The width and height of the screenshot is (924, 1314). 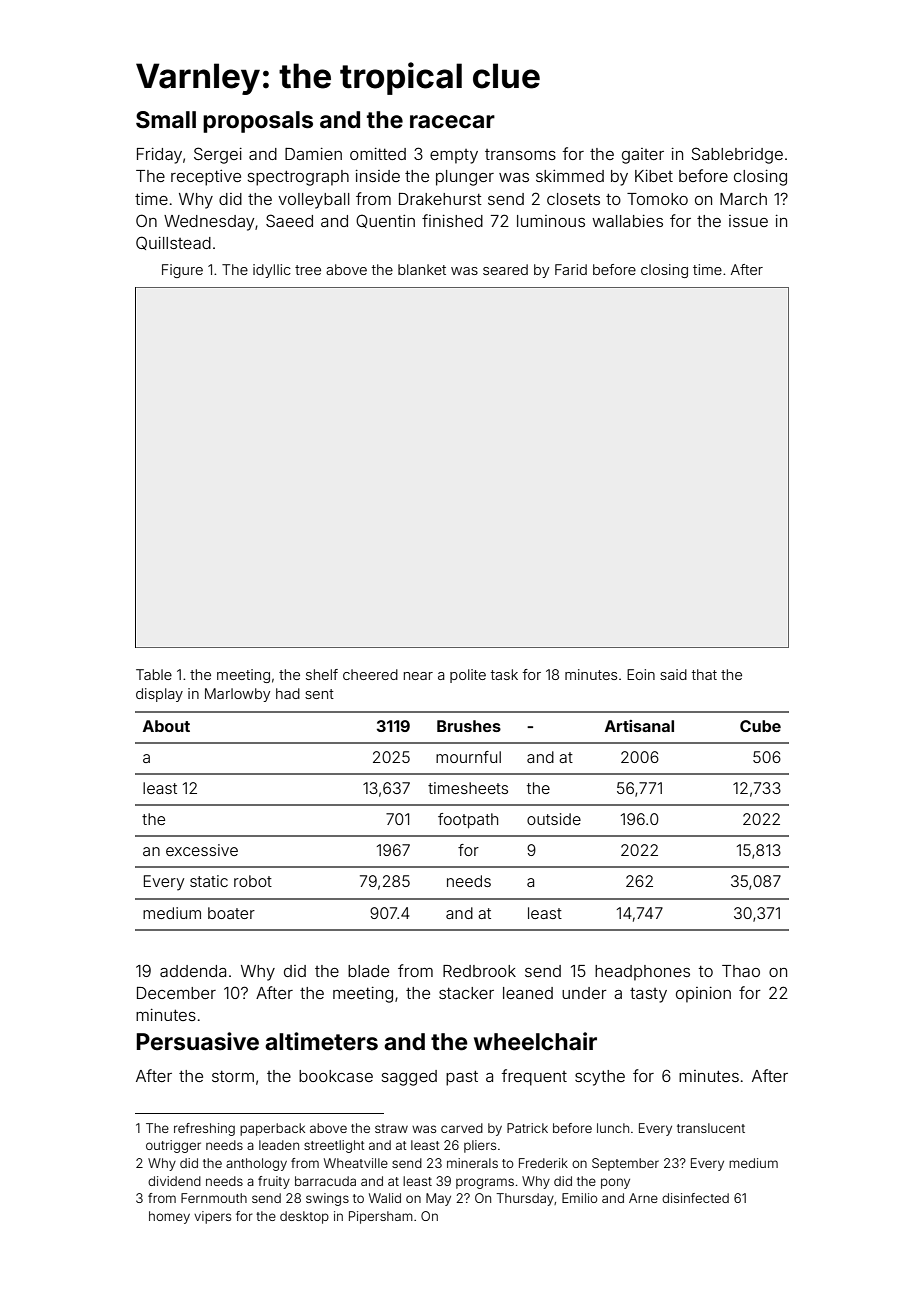 I want to click on shelf, so click(x=322, y=674).
